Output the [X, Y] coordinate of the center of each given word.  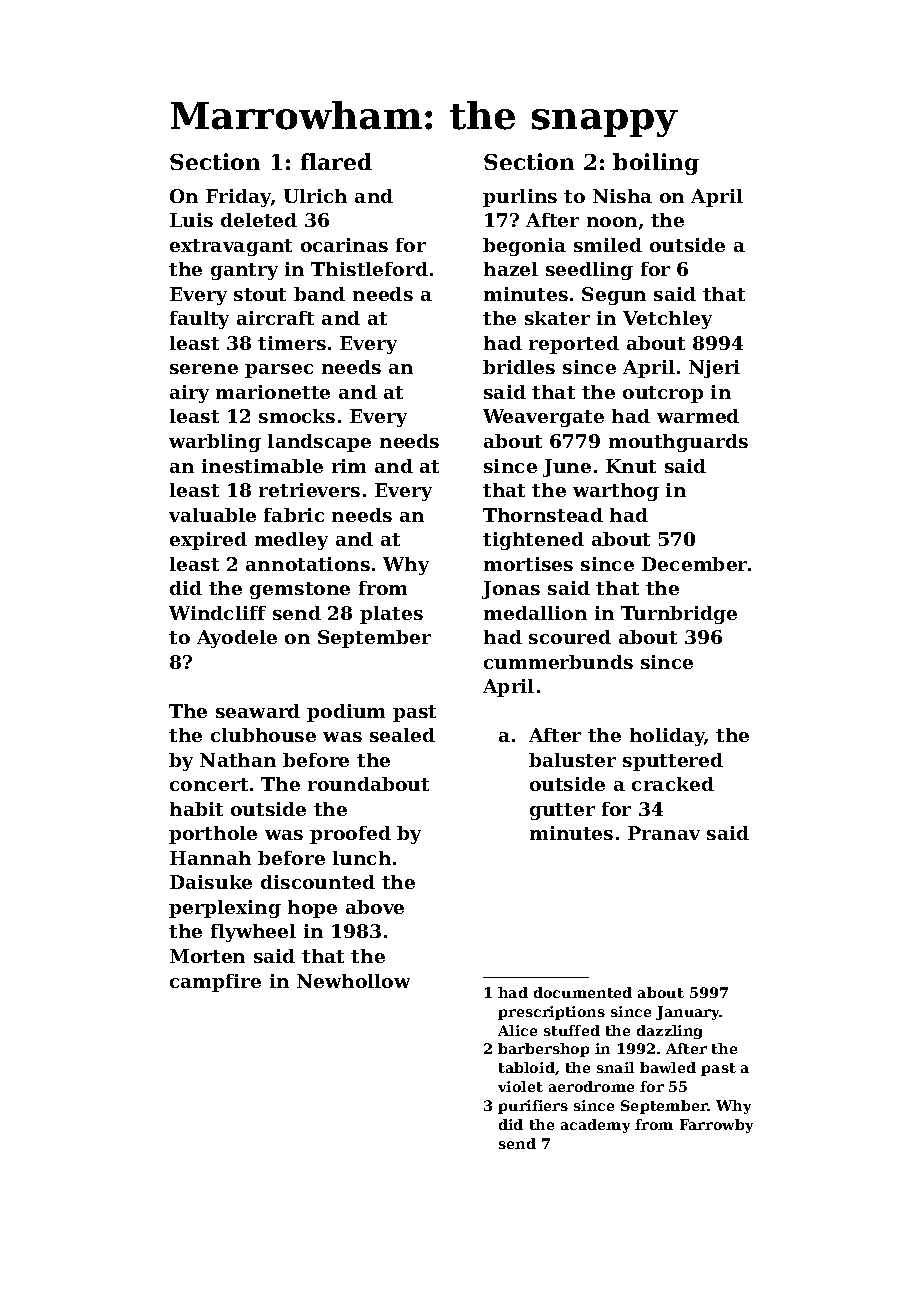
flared [336, 161]
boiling [656, 164]
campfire [215, 983]
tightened [533, 541]
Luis [191, 220]
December [694, 564]
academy [595, 1126]
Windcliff [217, 613]
